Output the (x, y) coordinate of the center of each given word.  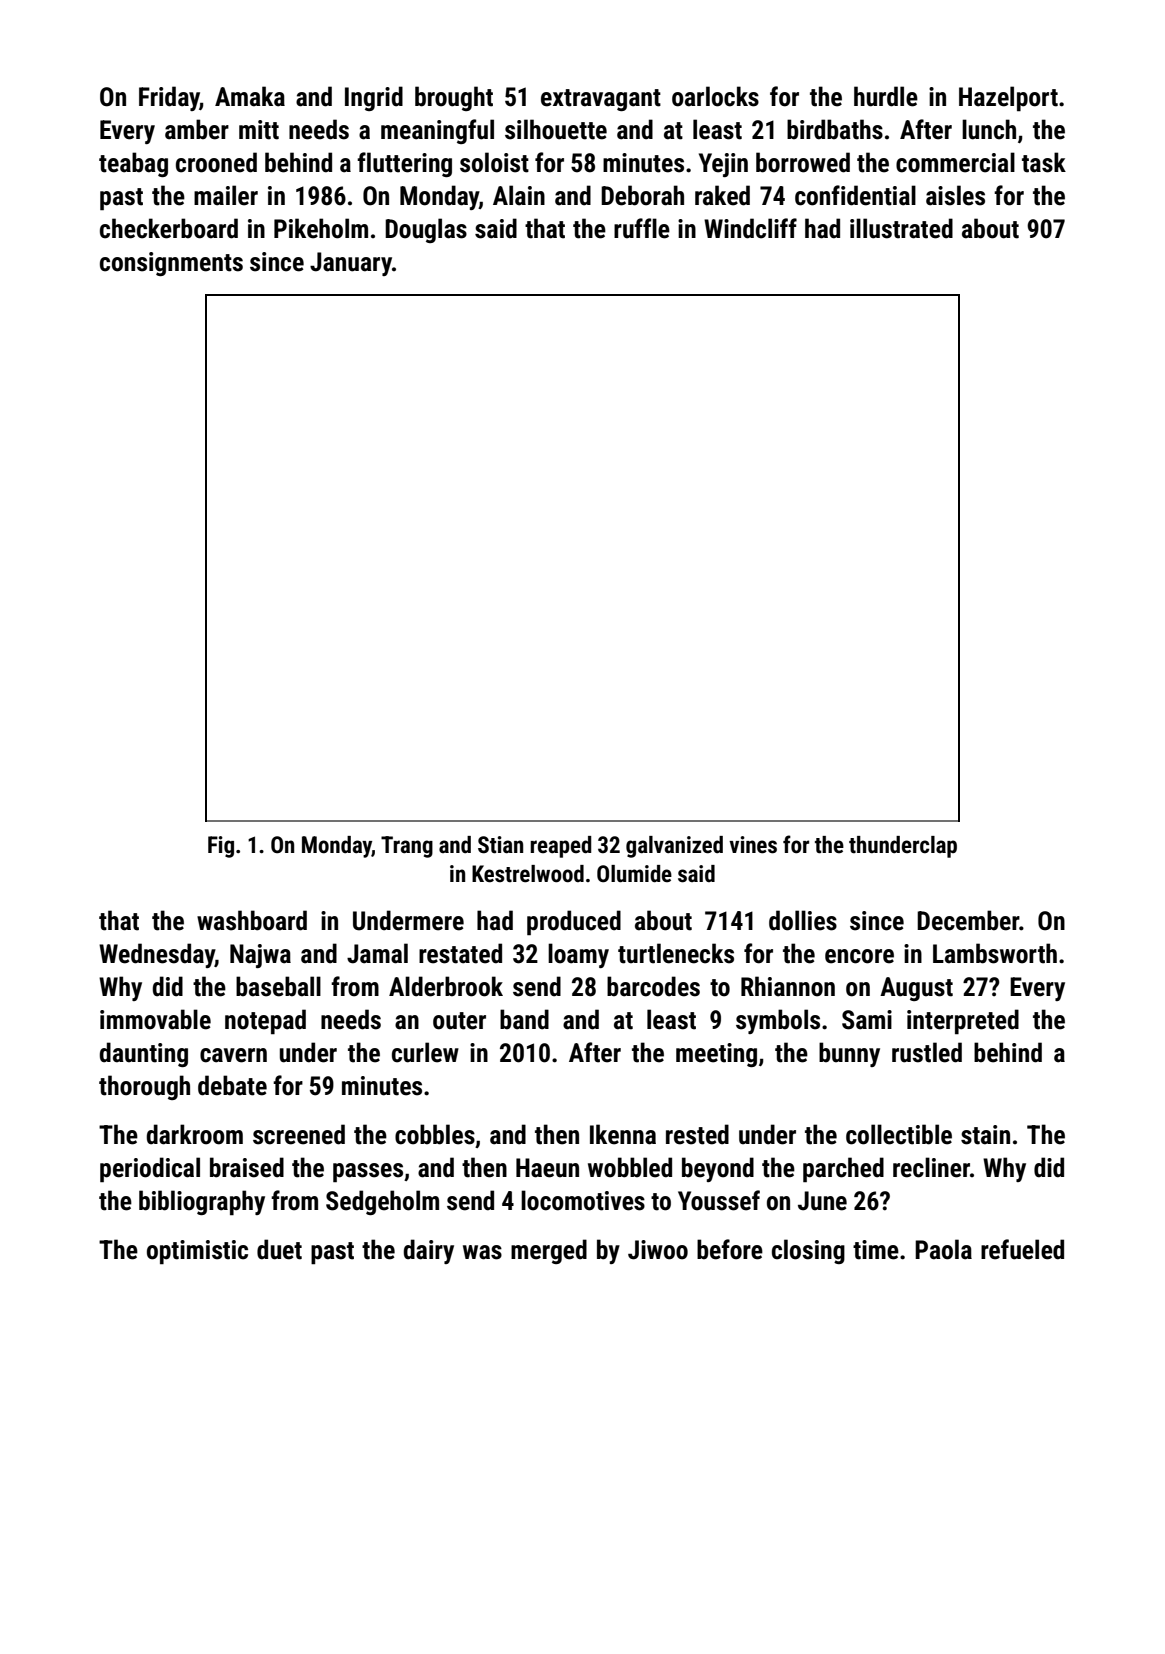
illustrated (901, 228)
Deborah (642, 195)
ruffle (642, 228)
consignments (171, 264)
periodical (150, 1170)
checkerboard (169, 228)
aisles (955, 195)
